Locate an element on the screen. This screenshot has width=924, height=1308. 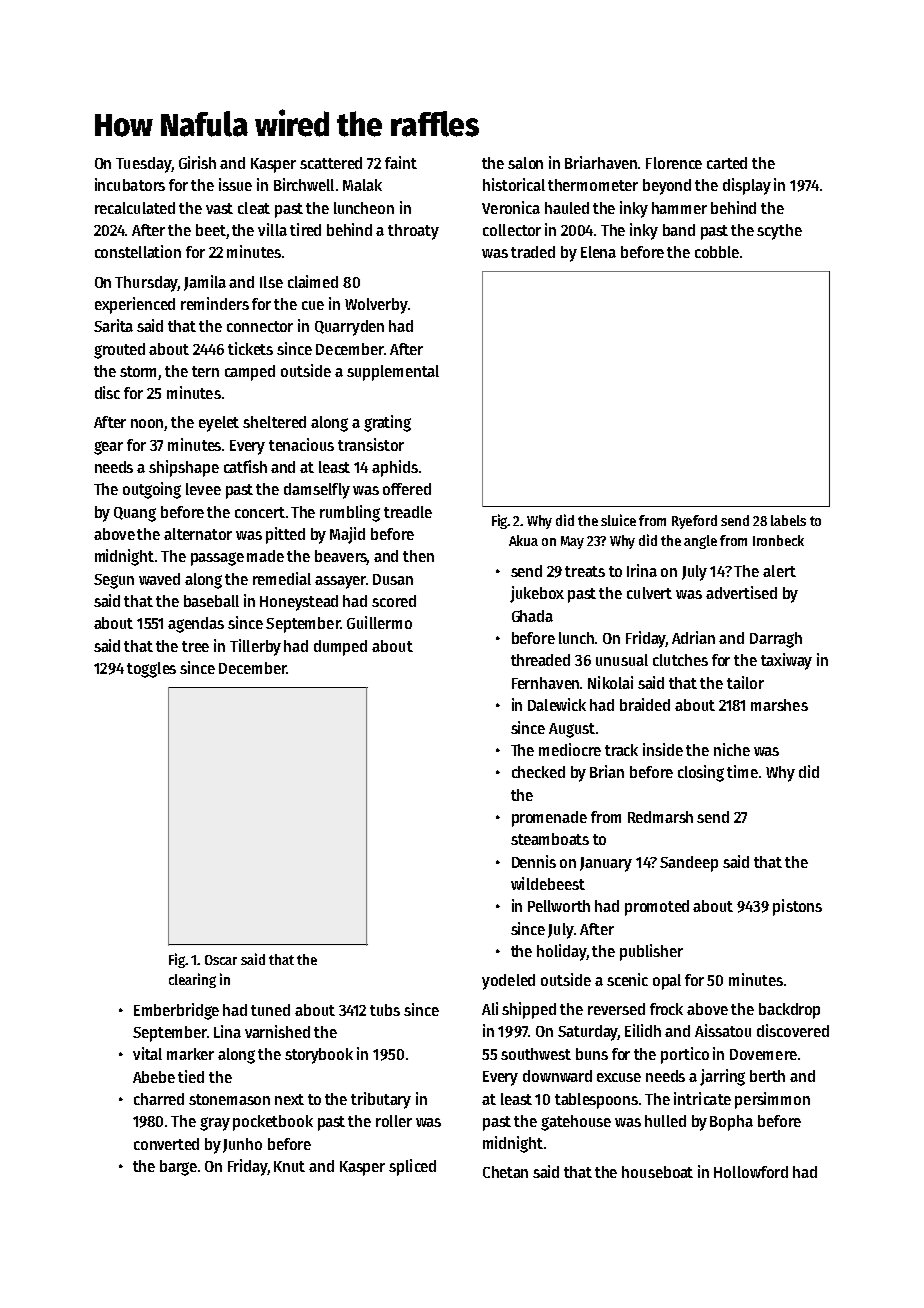
supplemental is located at coordinates (393, 373).
